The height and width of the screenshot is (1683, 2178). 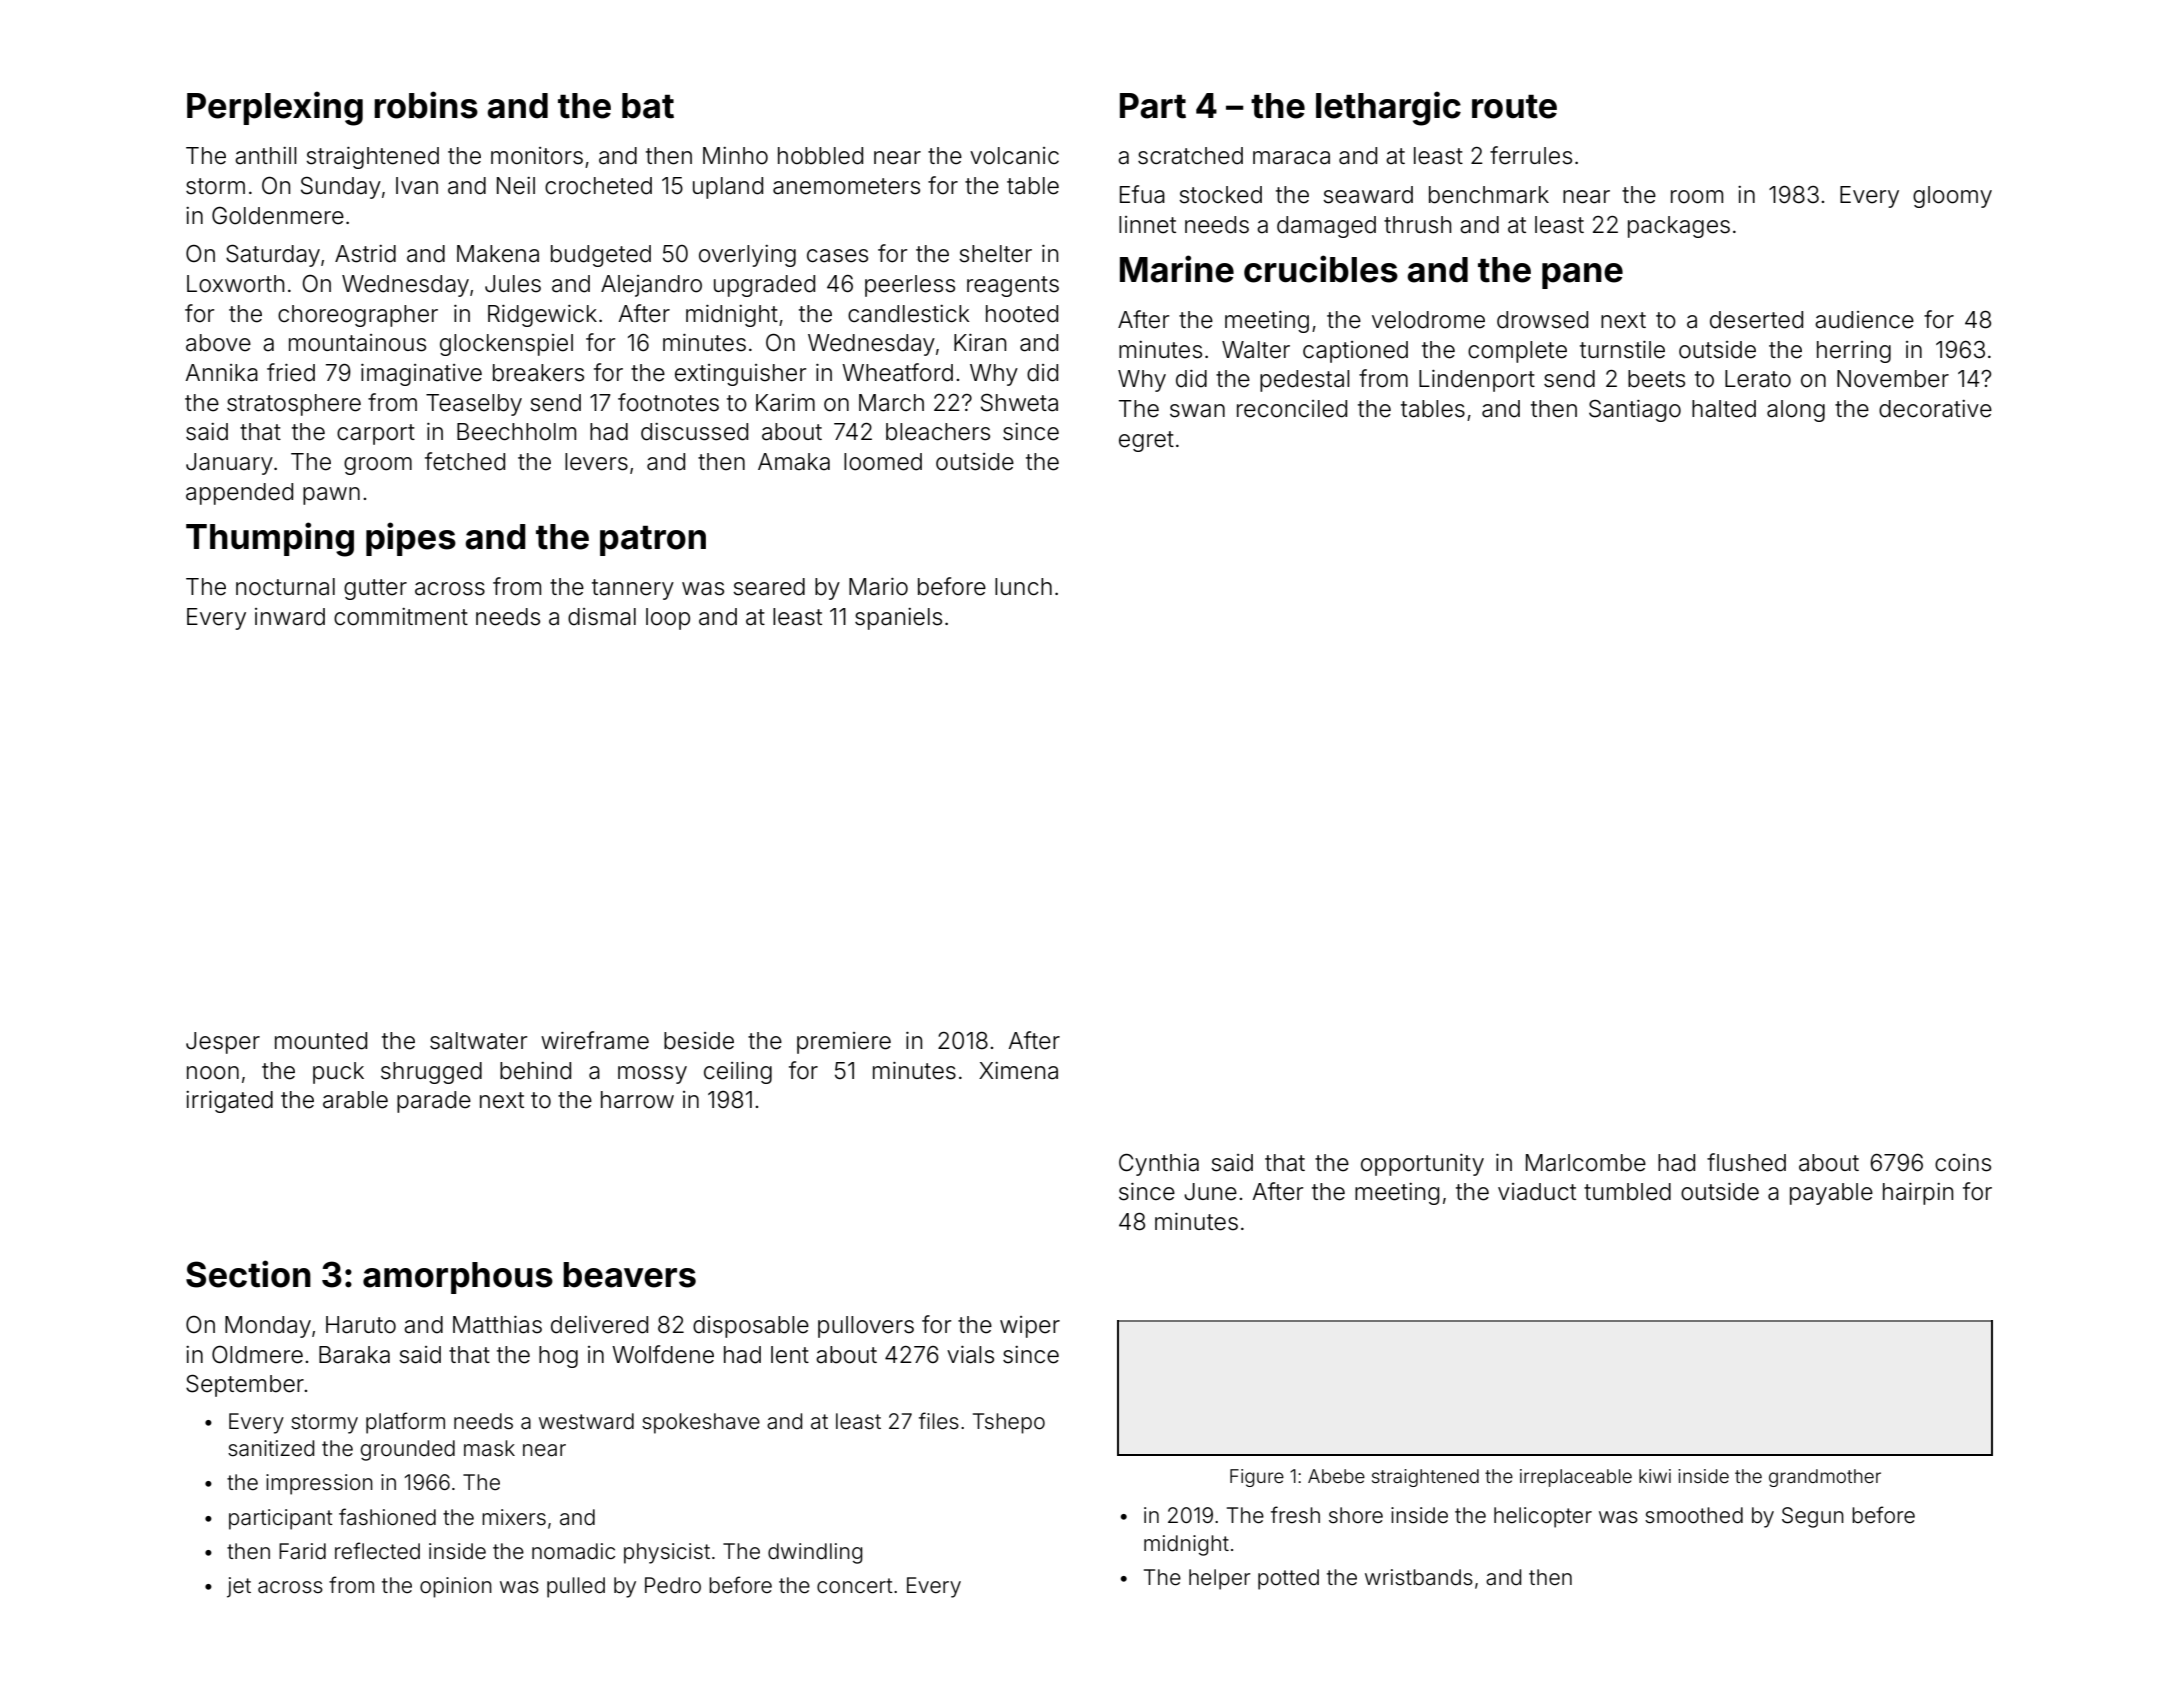 I want to click on Perplexing, so click(x=275, y=108).
